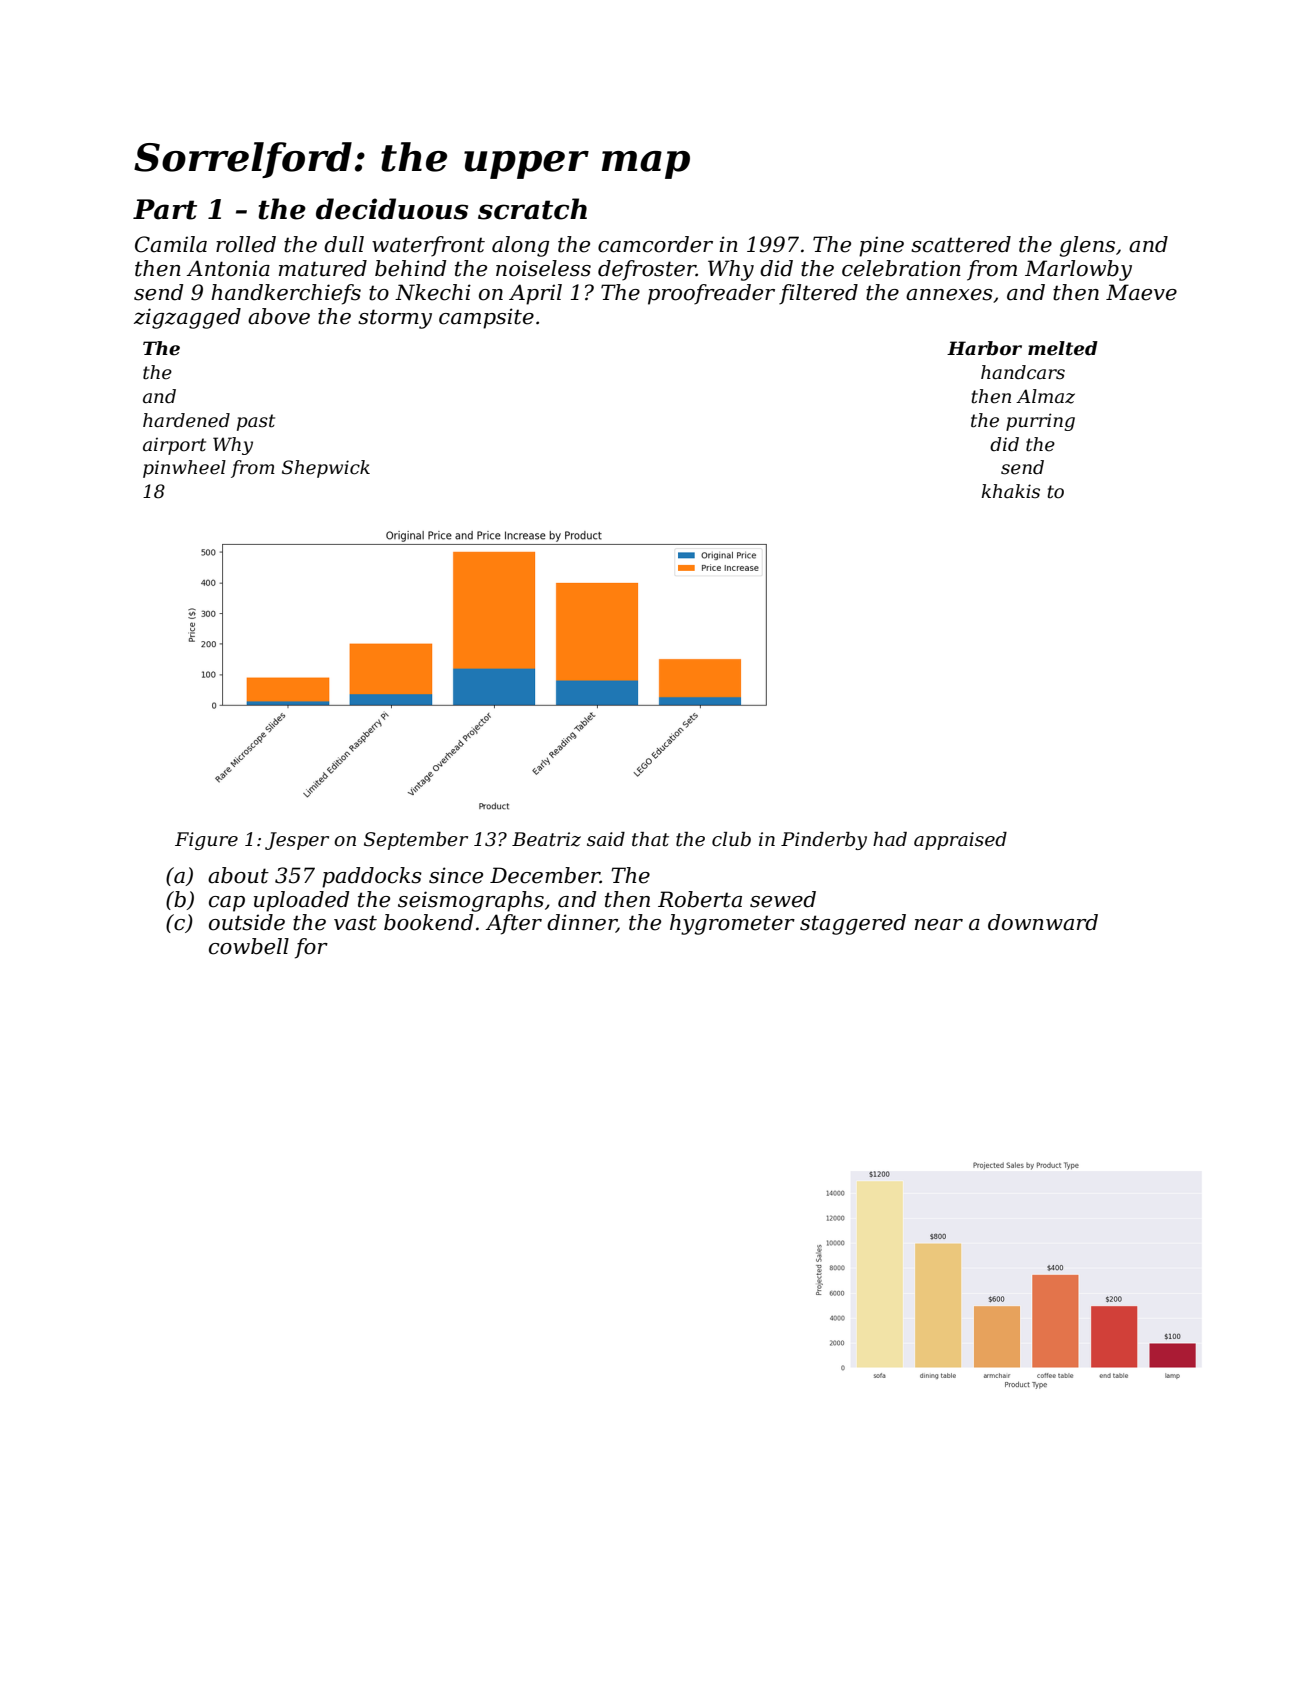  What do you see at coordinates (1010, 491) in the screenshot?
I see `khakis` at bounding box center [1010, 491].
